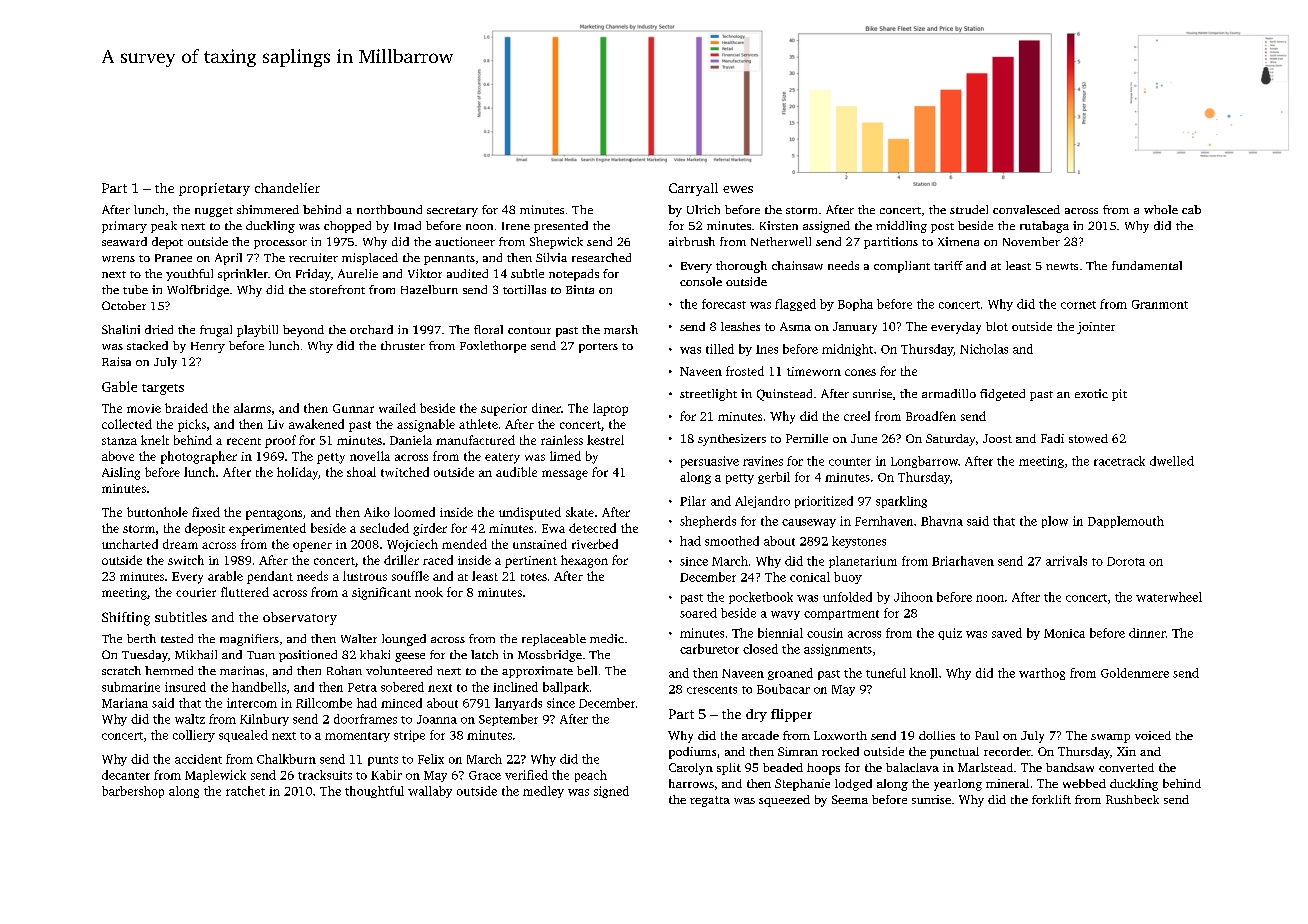 The image size is (1308, 924). Describe the element at coordinates (886, 673) in the screenshot. I see `tuneful` at that location.
